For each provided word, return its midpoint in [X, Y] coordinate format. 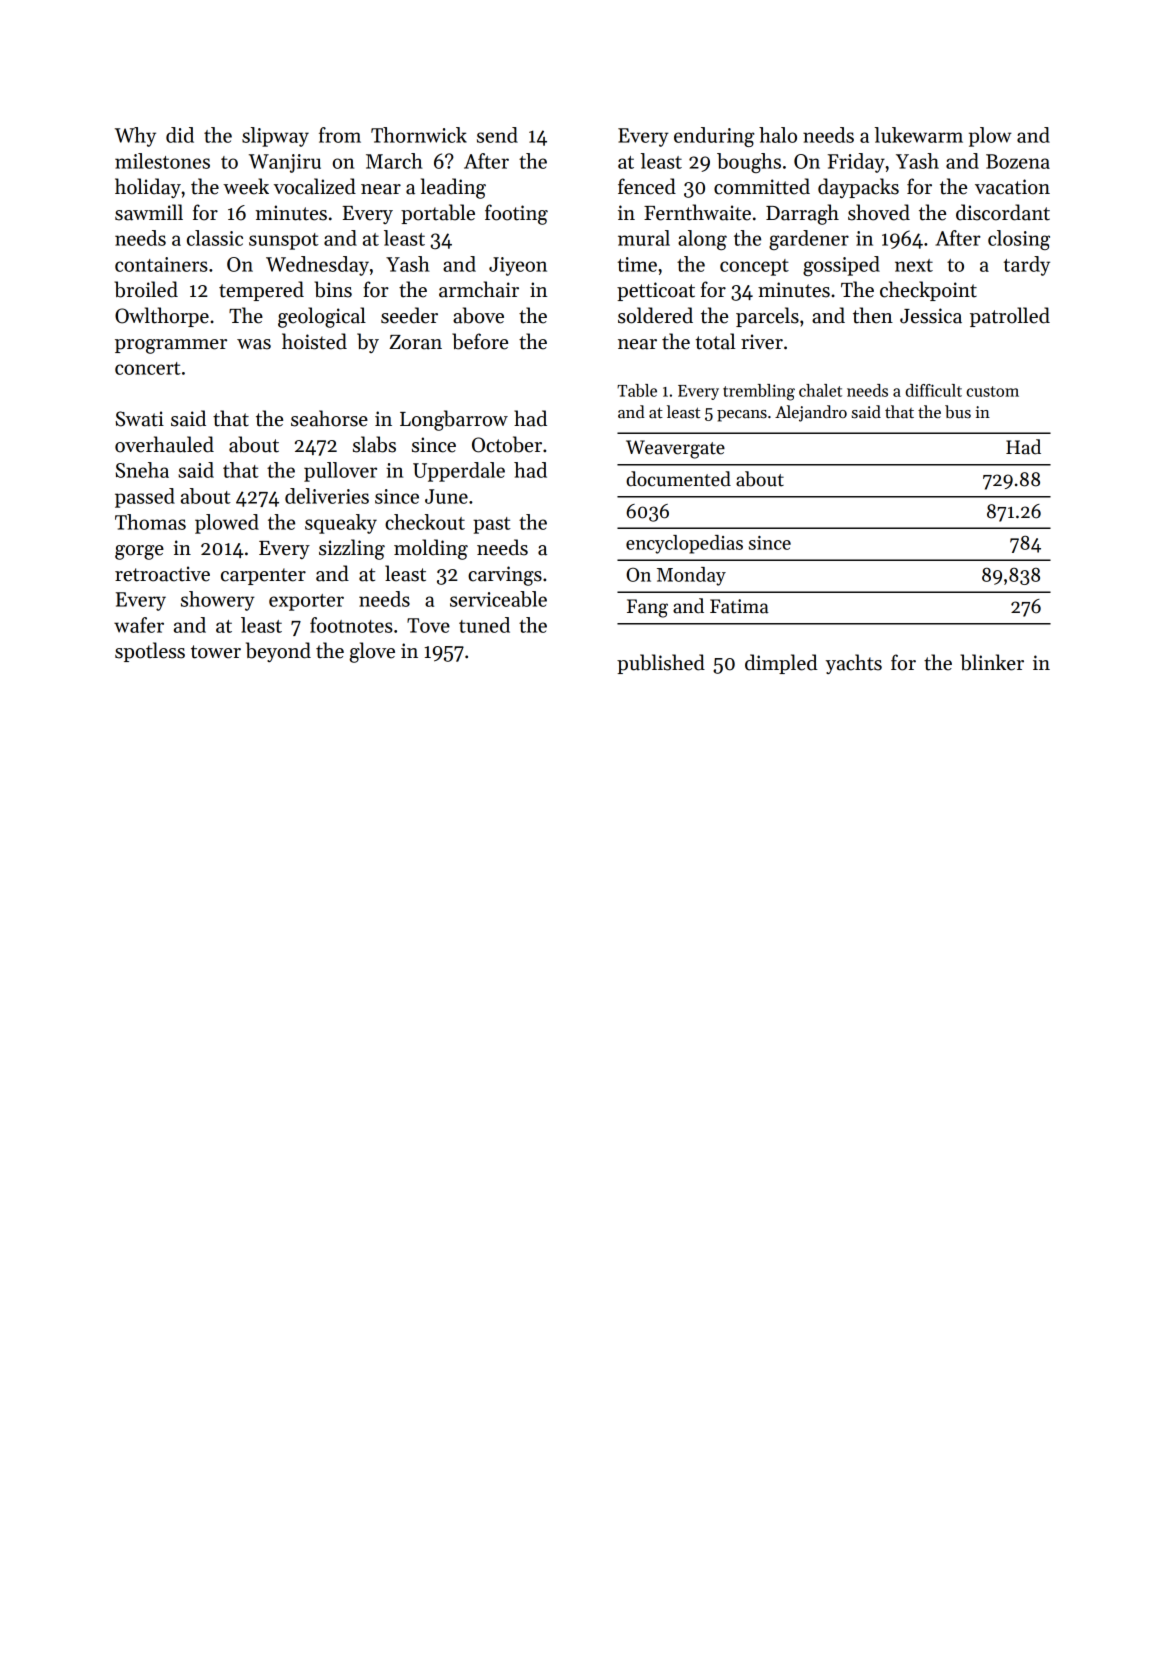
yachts [854, 664]
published [661, 664]
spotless [150, 652]
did [180, 135]
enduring [714, 137]
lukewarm [919, 135]
